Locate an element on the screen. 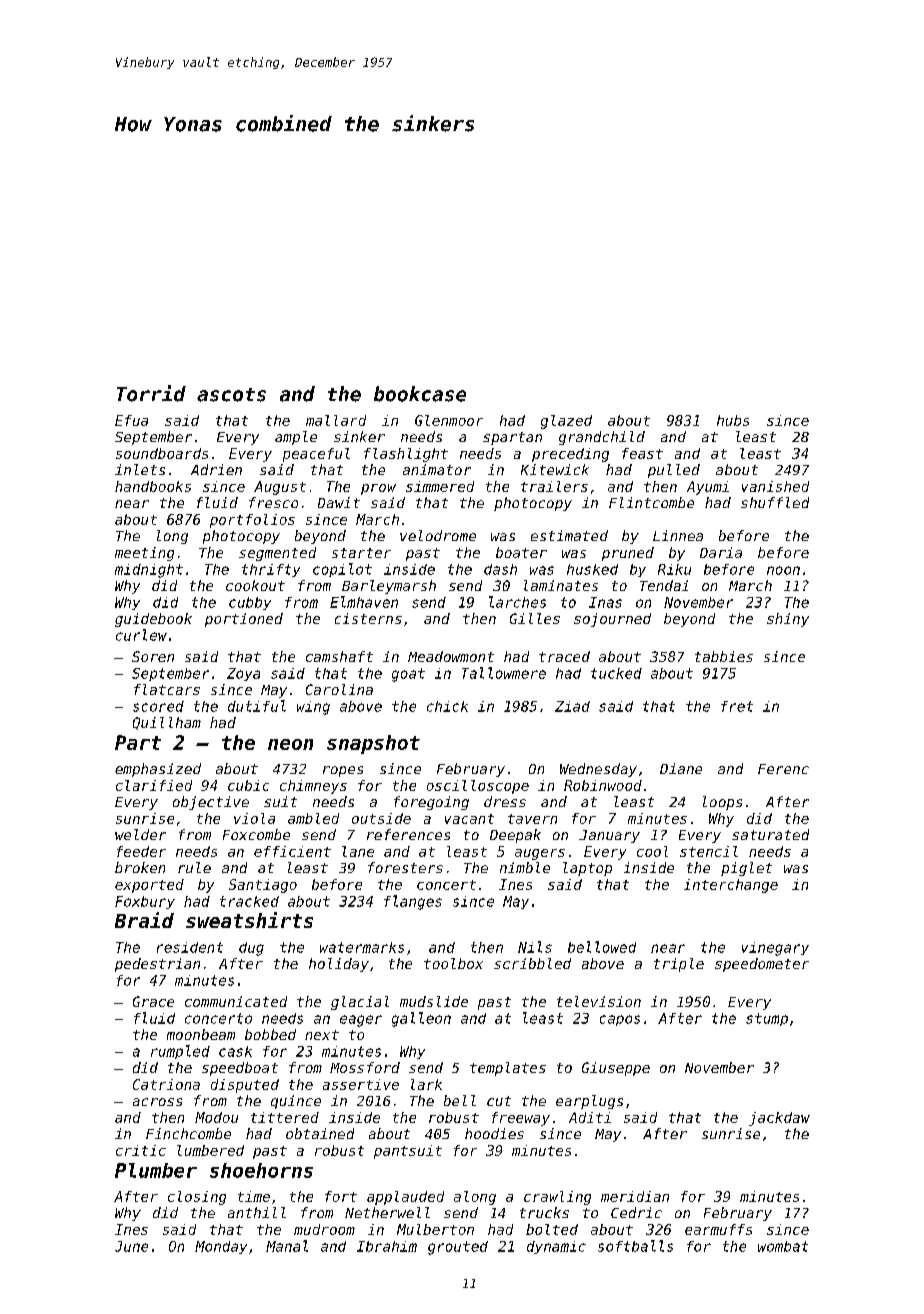 The width and height of the screenshot is (924, 1314). hubs is located at coordinates (733, 420).
